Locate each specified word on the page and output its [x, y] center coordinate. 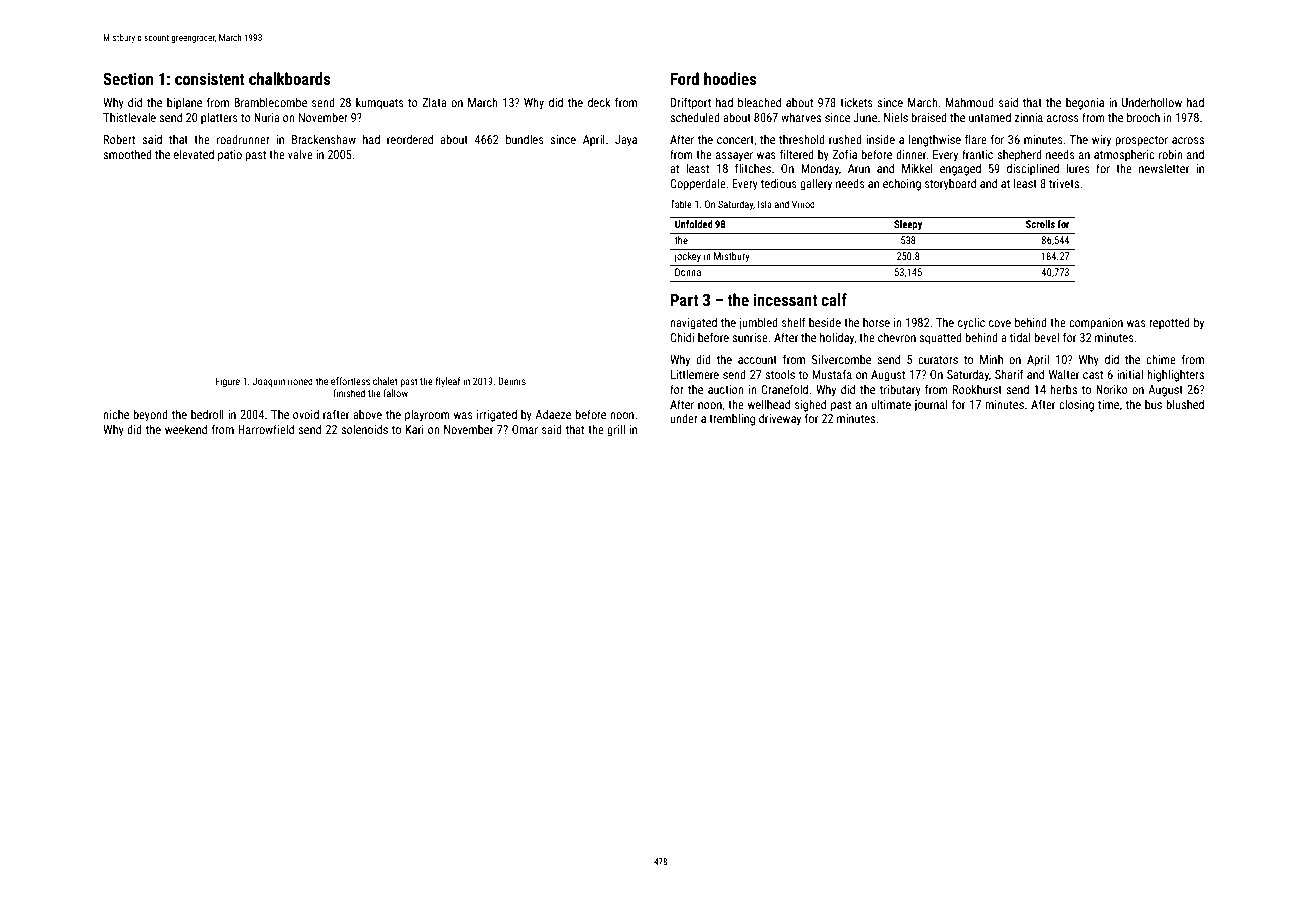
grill [616, 431]
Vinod [803, 204]
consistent [210, 78]
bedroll [207, 414]
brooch [1143, 117]
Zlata [434, 102]
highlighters [1175, 375]
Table [681, 204]
